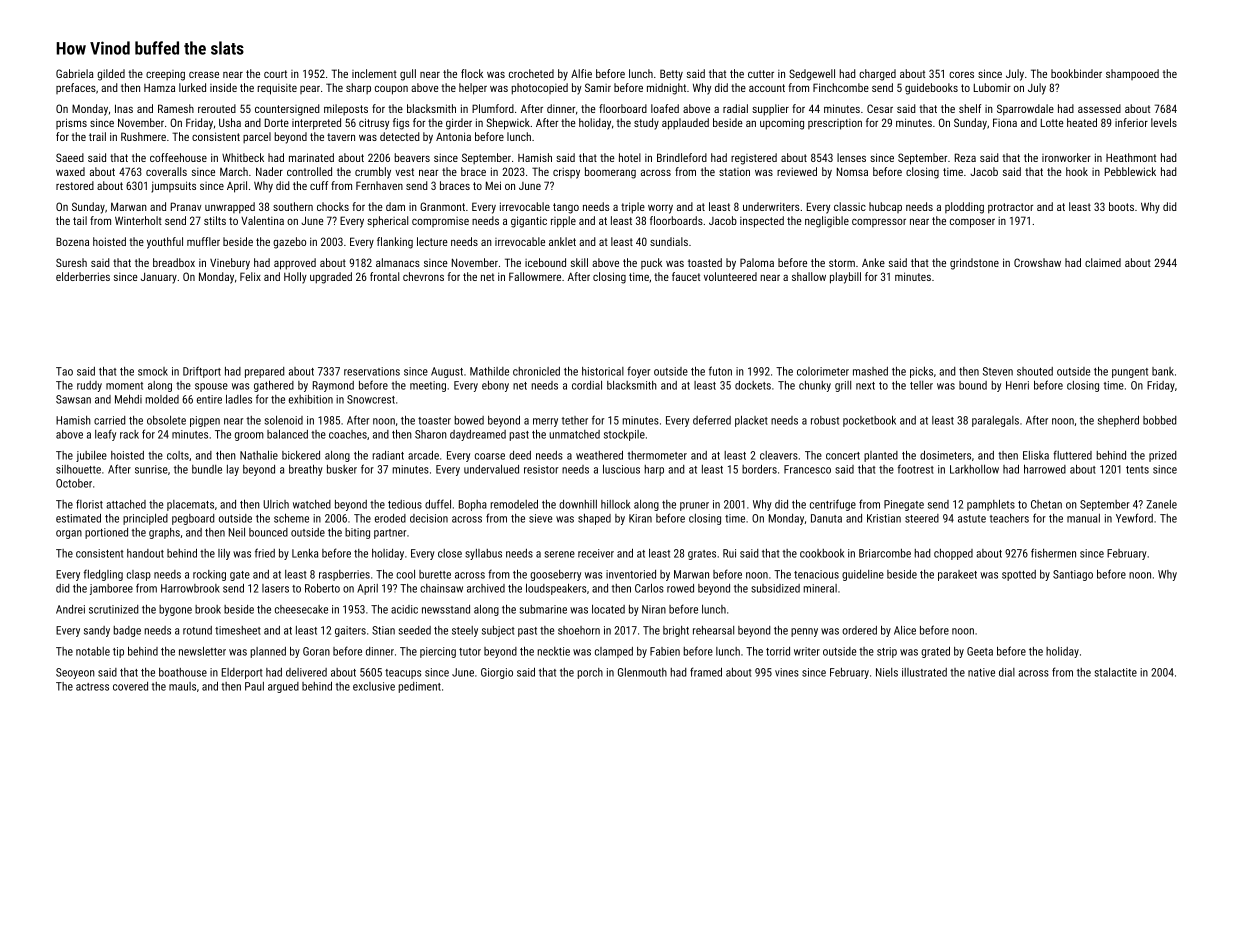 The height and width of the document is (952, 1233). Describe the element at coordinates (531, 73) in the document. I see `crocheted` at that location.
